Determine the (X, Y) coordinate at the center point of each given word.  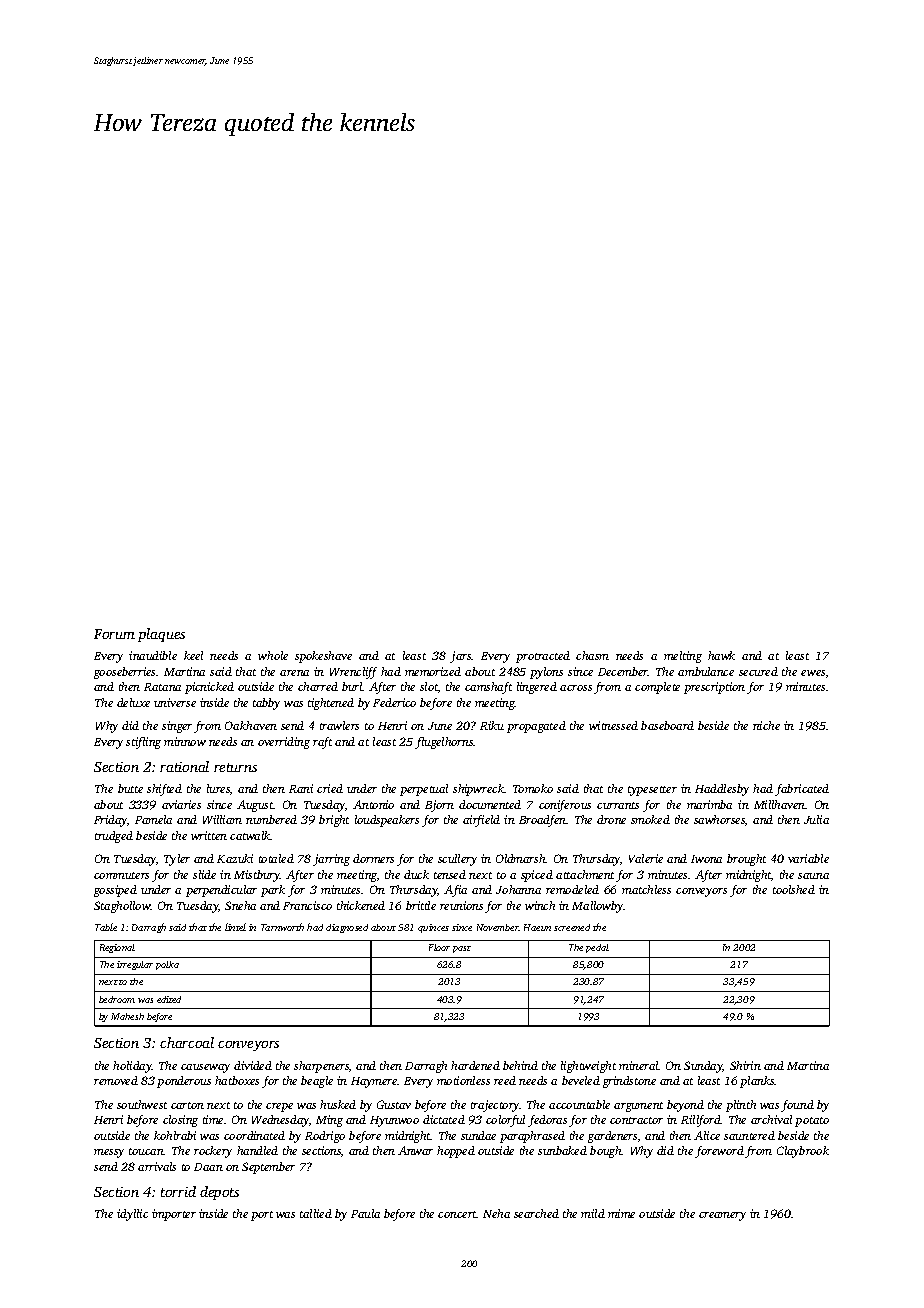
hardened (475, 1065)
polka (167, 965)
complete (657, 688)
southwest (142, 1104)
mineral (639, 1065)
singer (177, 727)
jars (461, 657)
